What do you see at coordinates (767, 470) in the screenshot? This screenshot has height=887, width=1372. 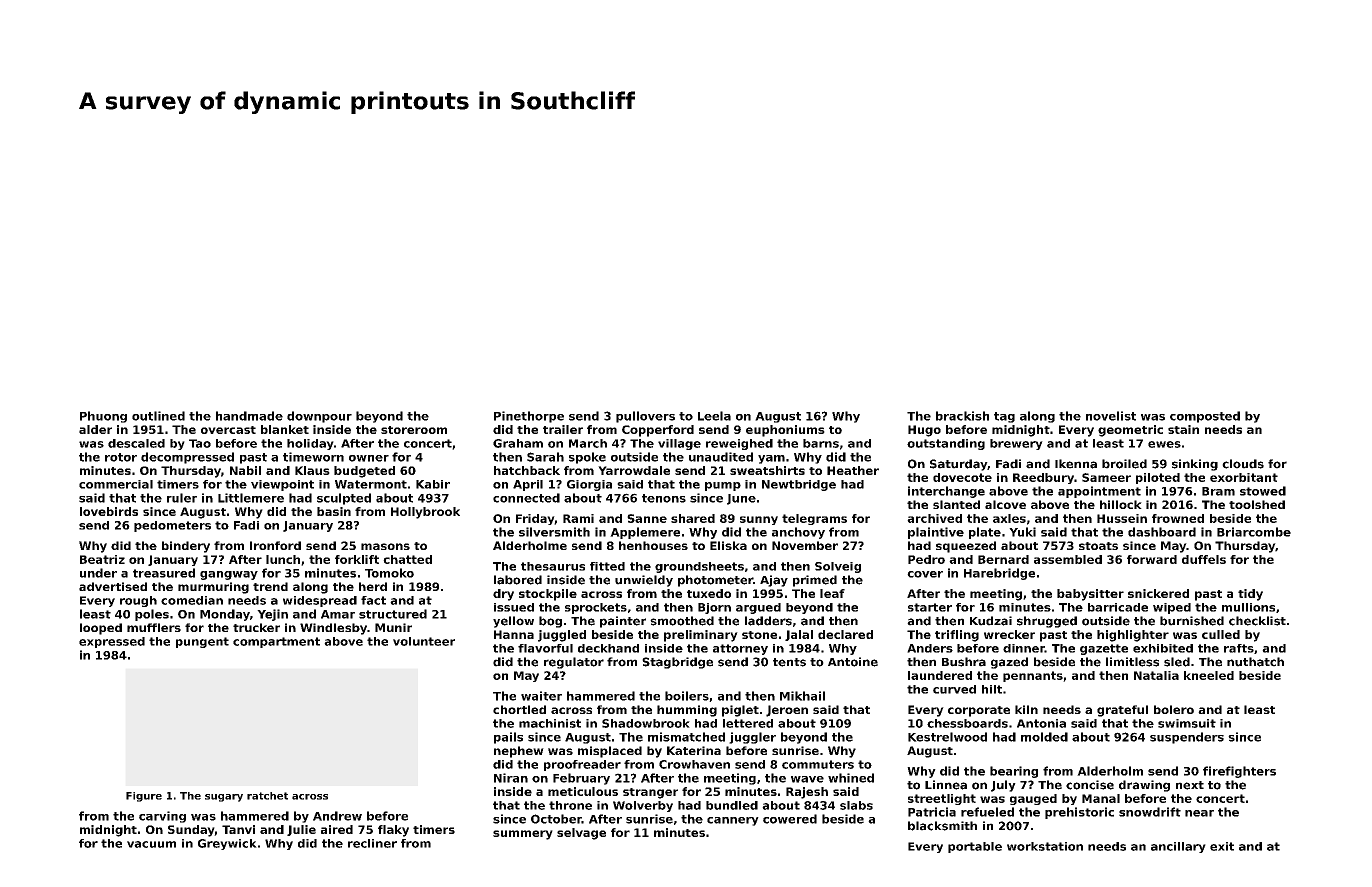 I see `sweatshirts` at bounding box center [767, 470].
